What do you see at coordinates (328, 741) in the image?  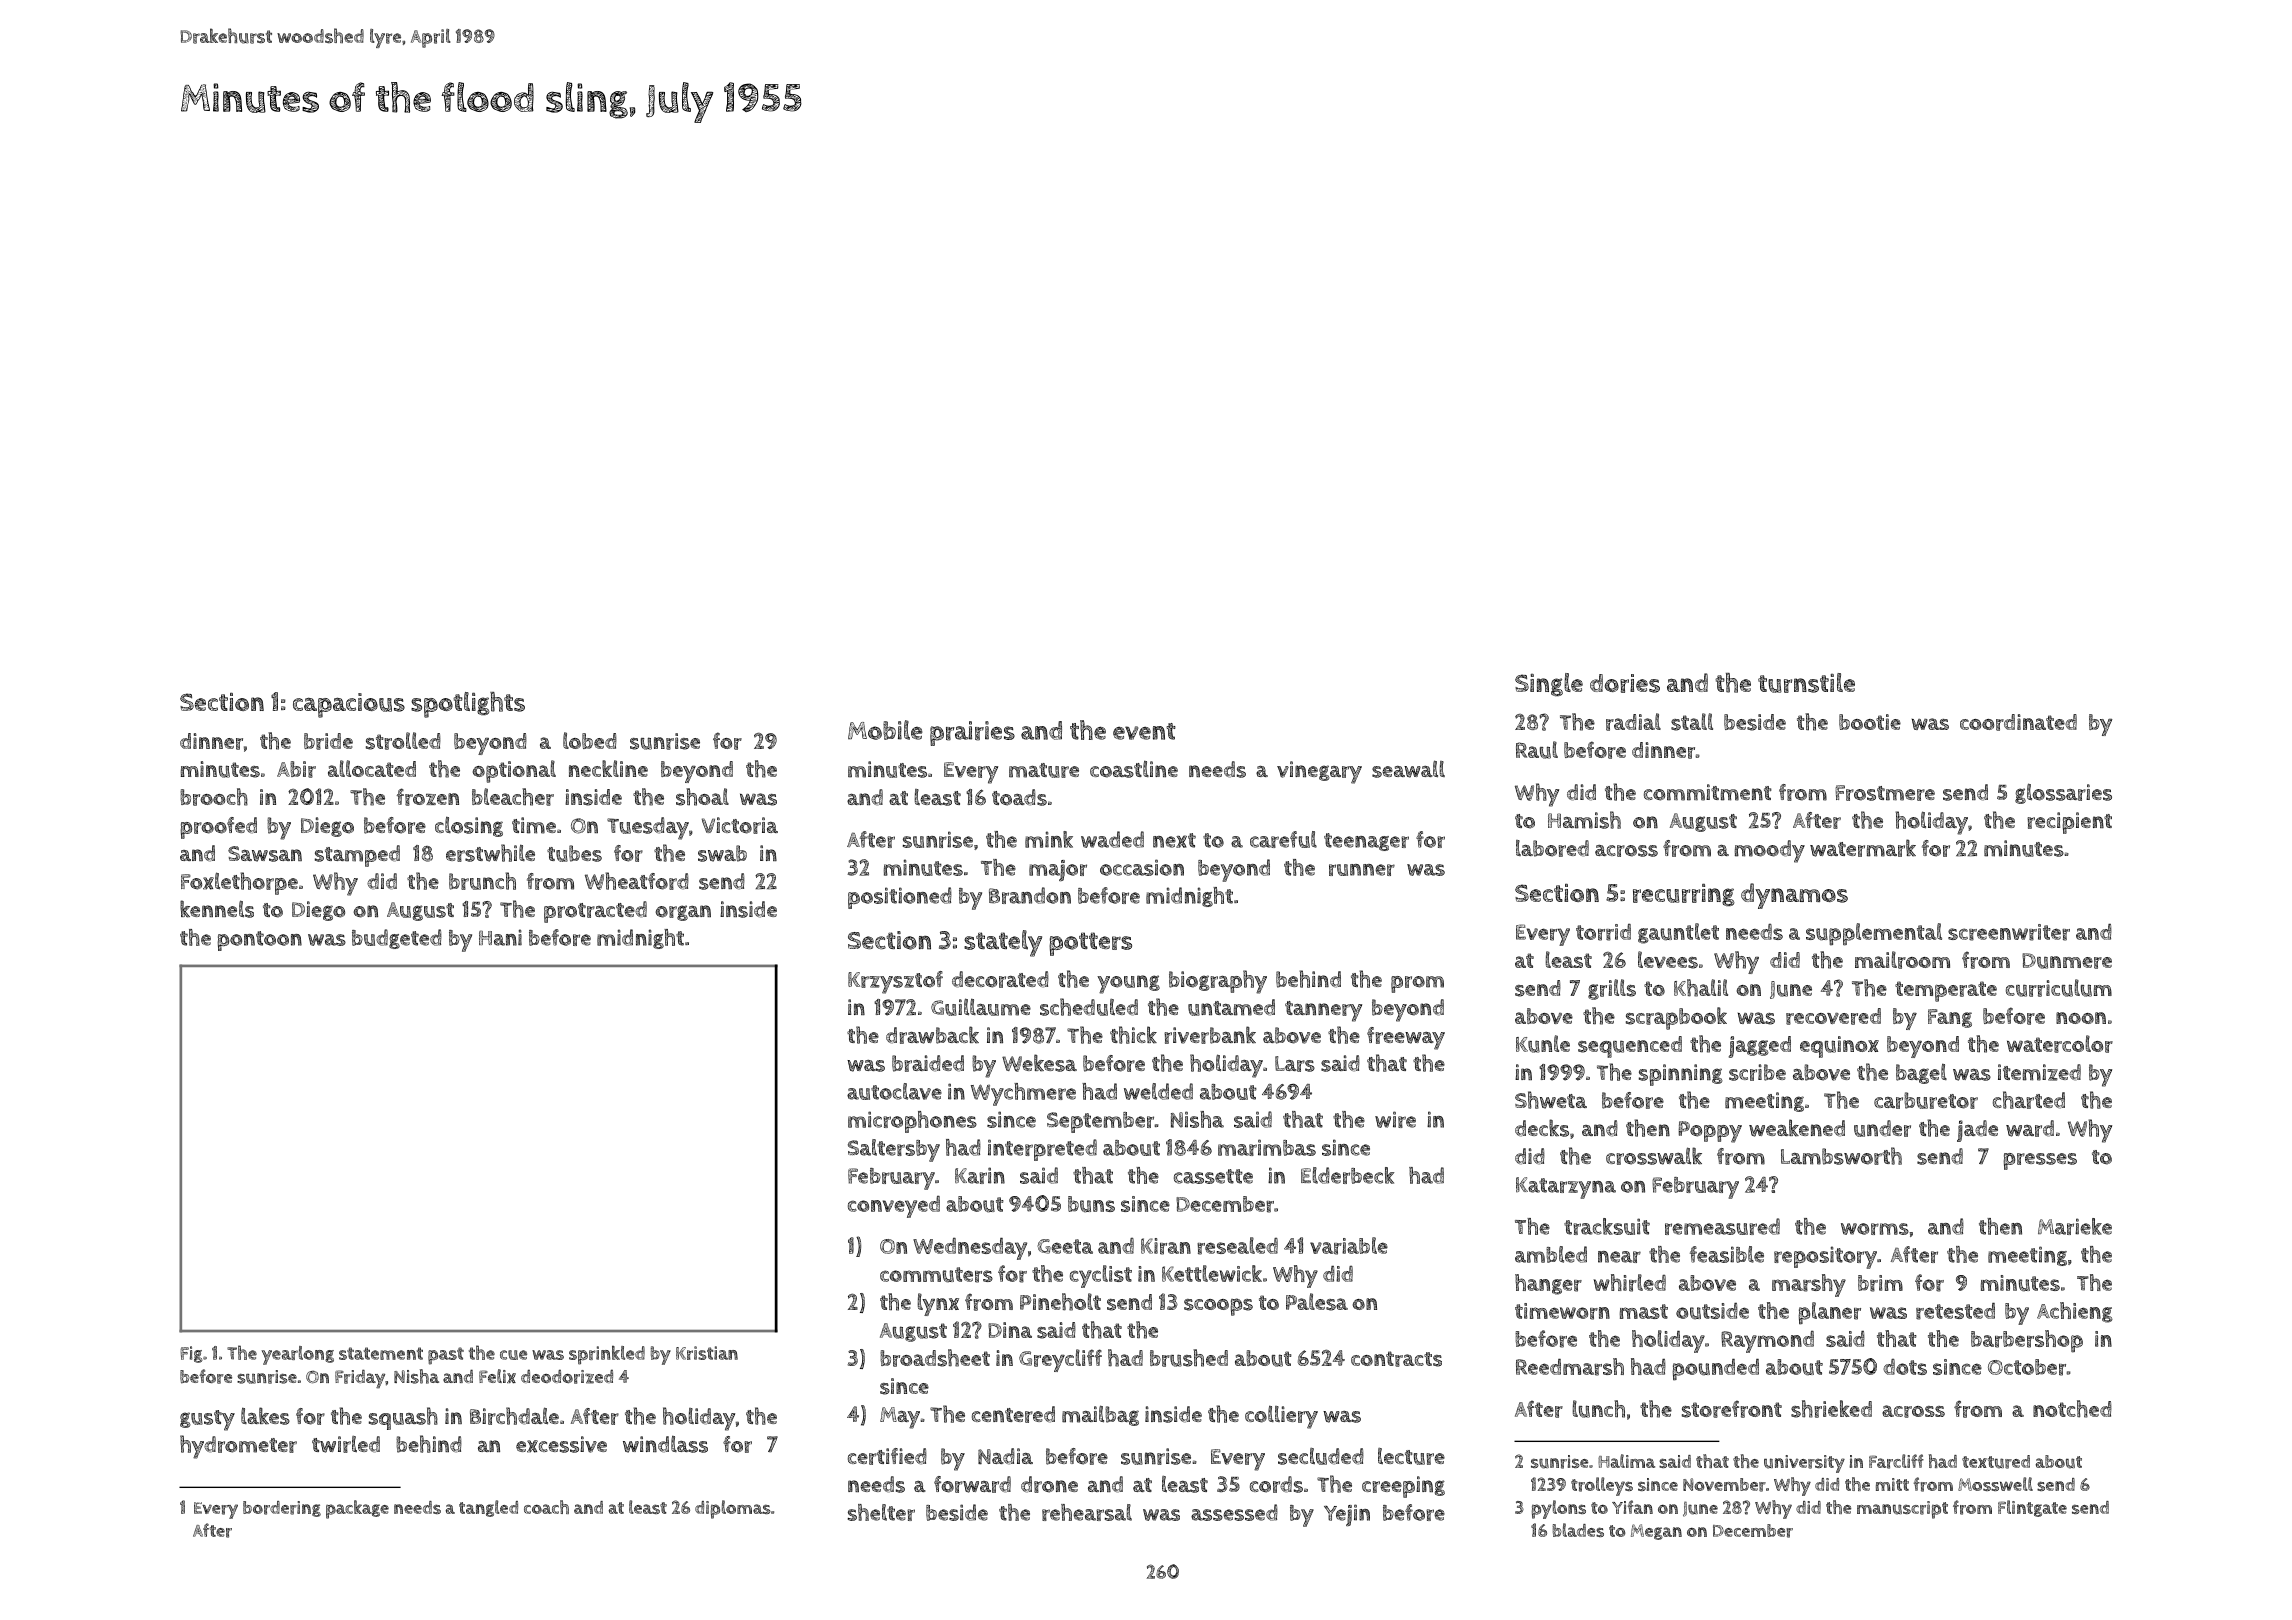 I see `bride` at bounding box center [328, 741].
